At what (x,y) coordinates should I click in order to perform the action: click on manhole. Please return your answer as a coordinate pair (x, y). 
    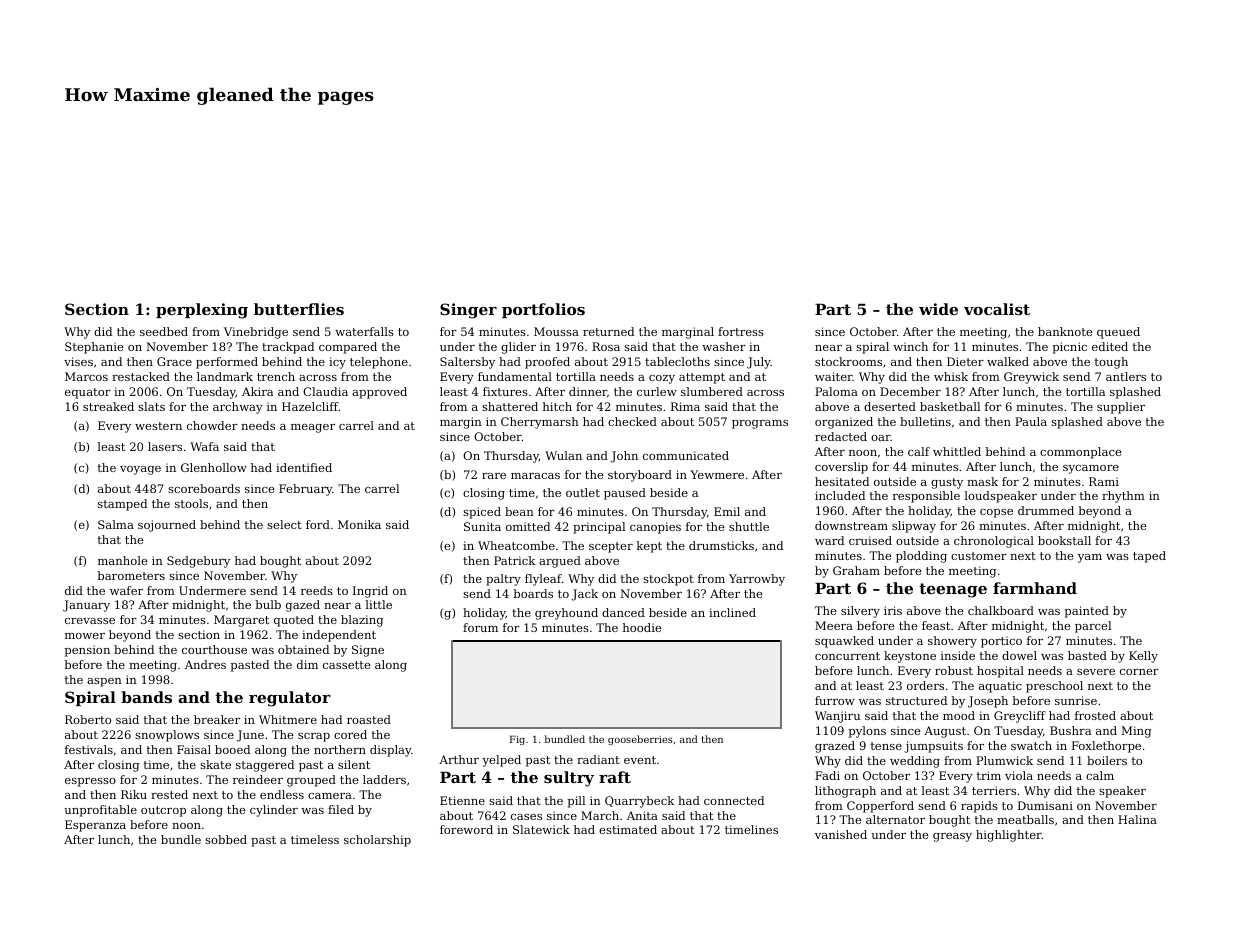
    Looking at the image, I should click on (122, 560).
